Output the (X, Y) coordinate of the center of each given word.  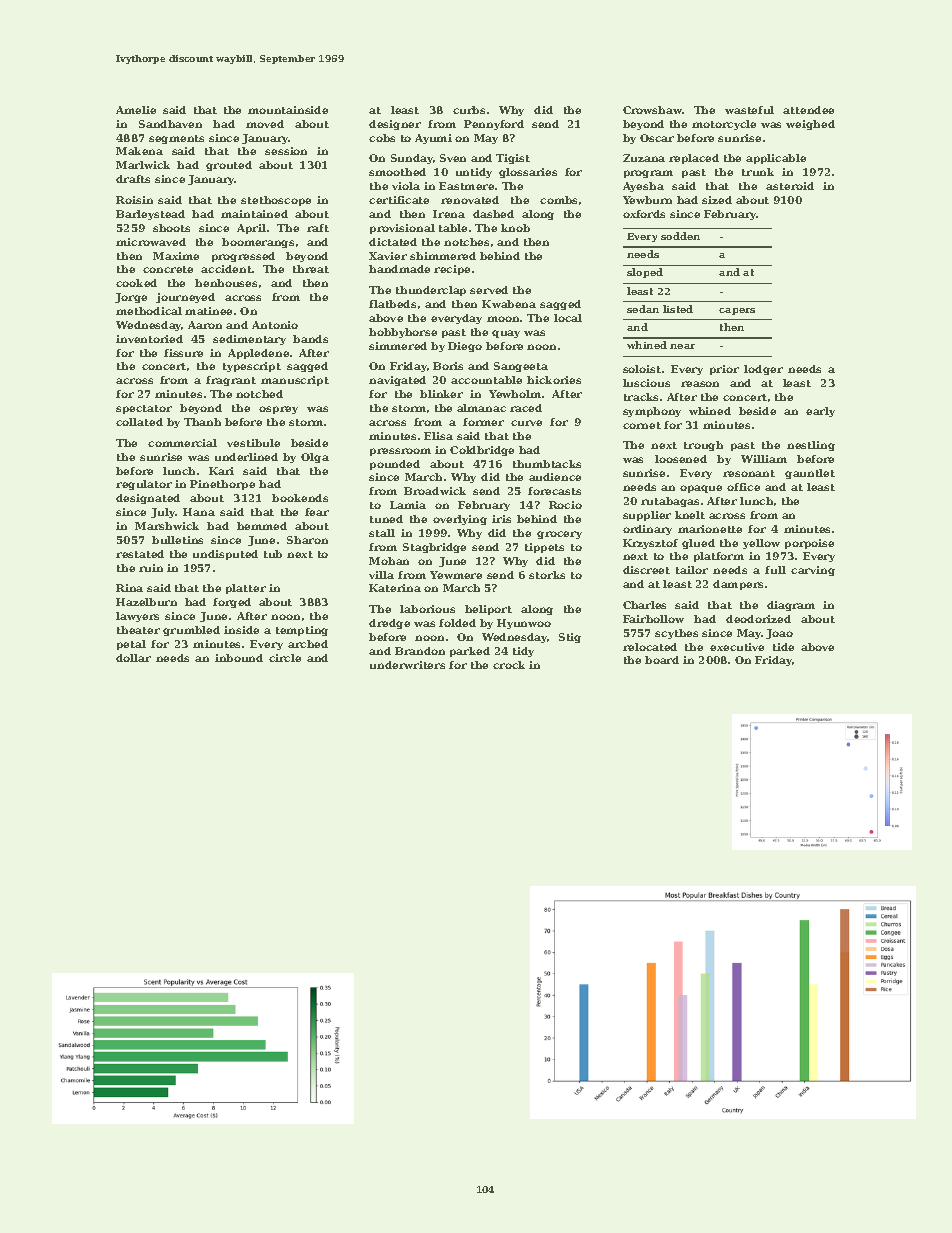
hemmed (262, 526)
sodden (680, 236)
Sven (453, 158)
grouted (229, 166)
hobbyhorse (403, 333)
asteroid (790, 186)
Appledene (258, 354)
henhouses (226, 283)
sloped (645, 273)
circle (285, 658)
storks (547, 575)
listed (678, 309)
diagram (791, 606)
